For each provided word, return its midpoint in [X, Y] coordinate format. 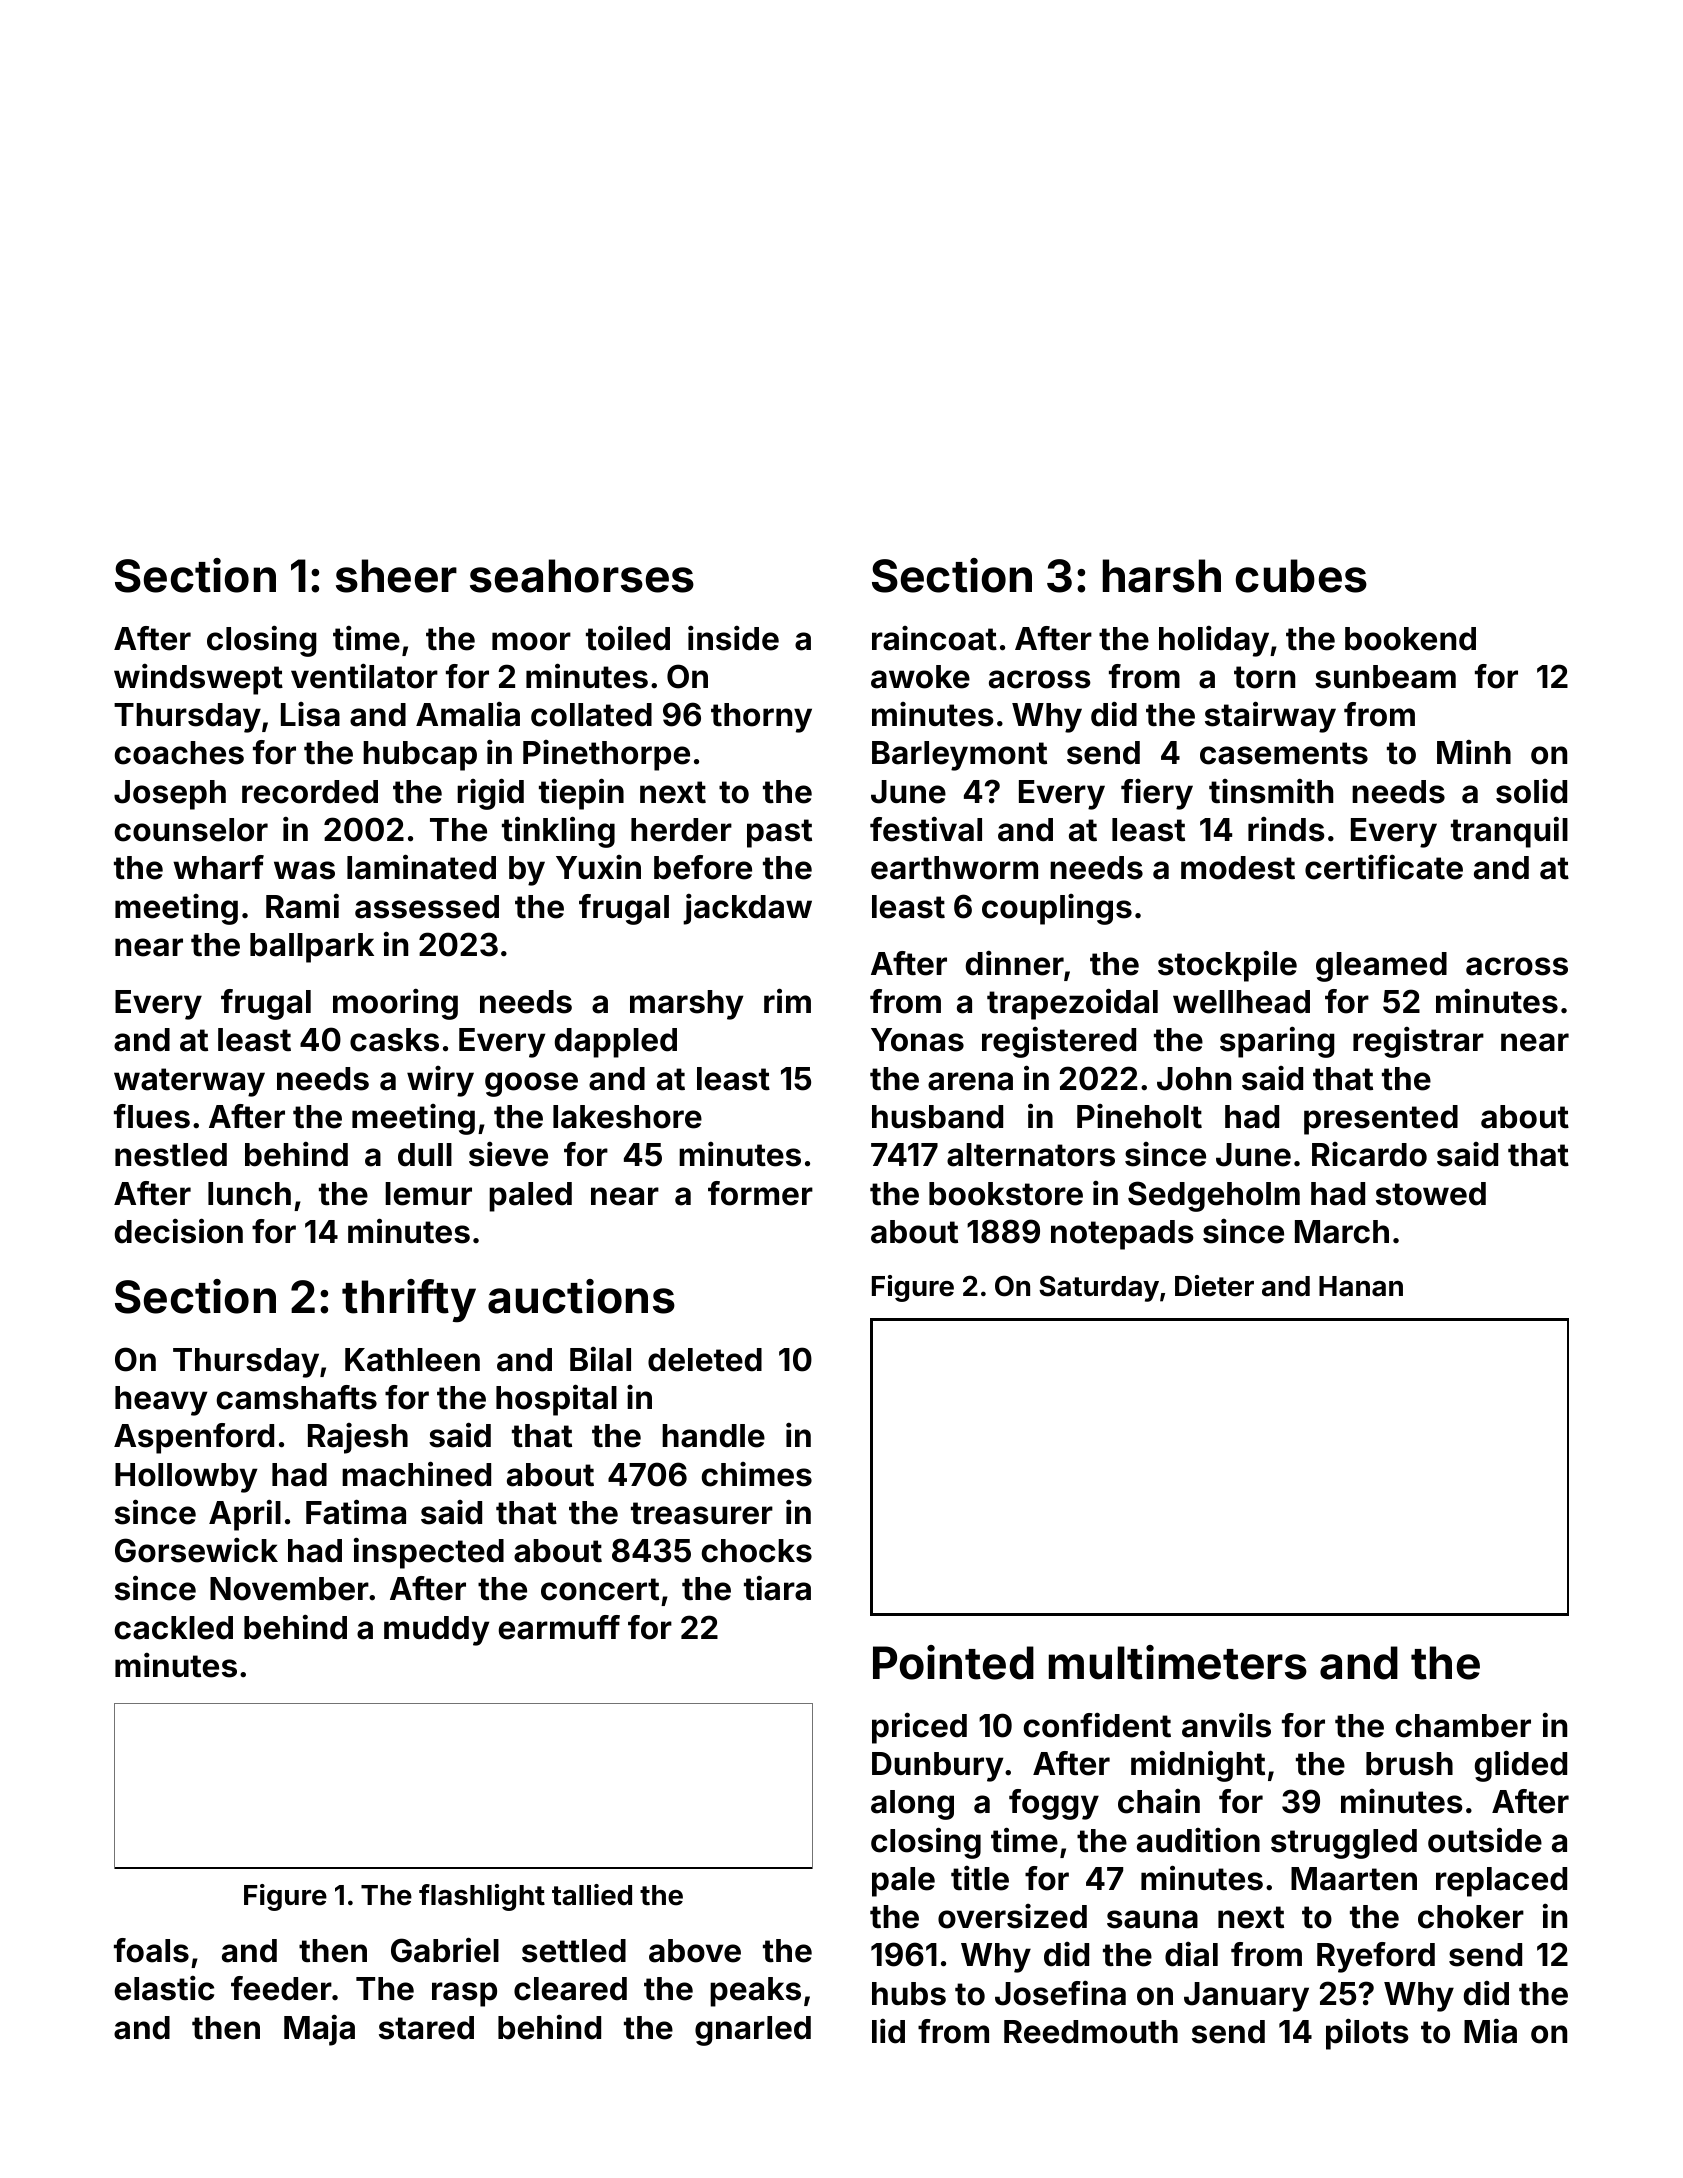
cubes [1301, 576]
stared [426, 2028]
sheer [396, 576]
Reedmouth [1091, 2032]
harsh [1162, 576]
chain [1159, 1801]
